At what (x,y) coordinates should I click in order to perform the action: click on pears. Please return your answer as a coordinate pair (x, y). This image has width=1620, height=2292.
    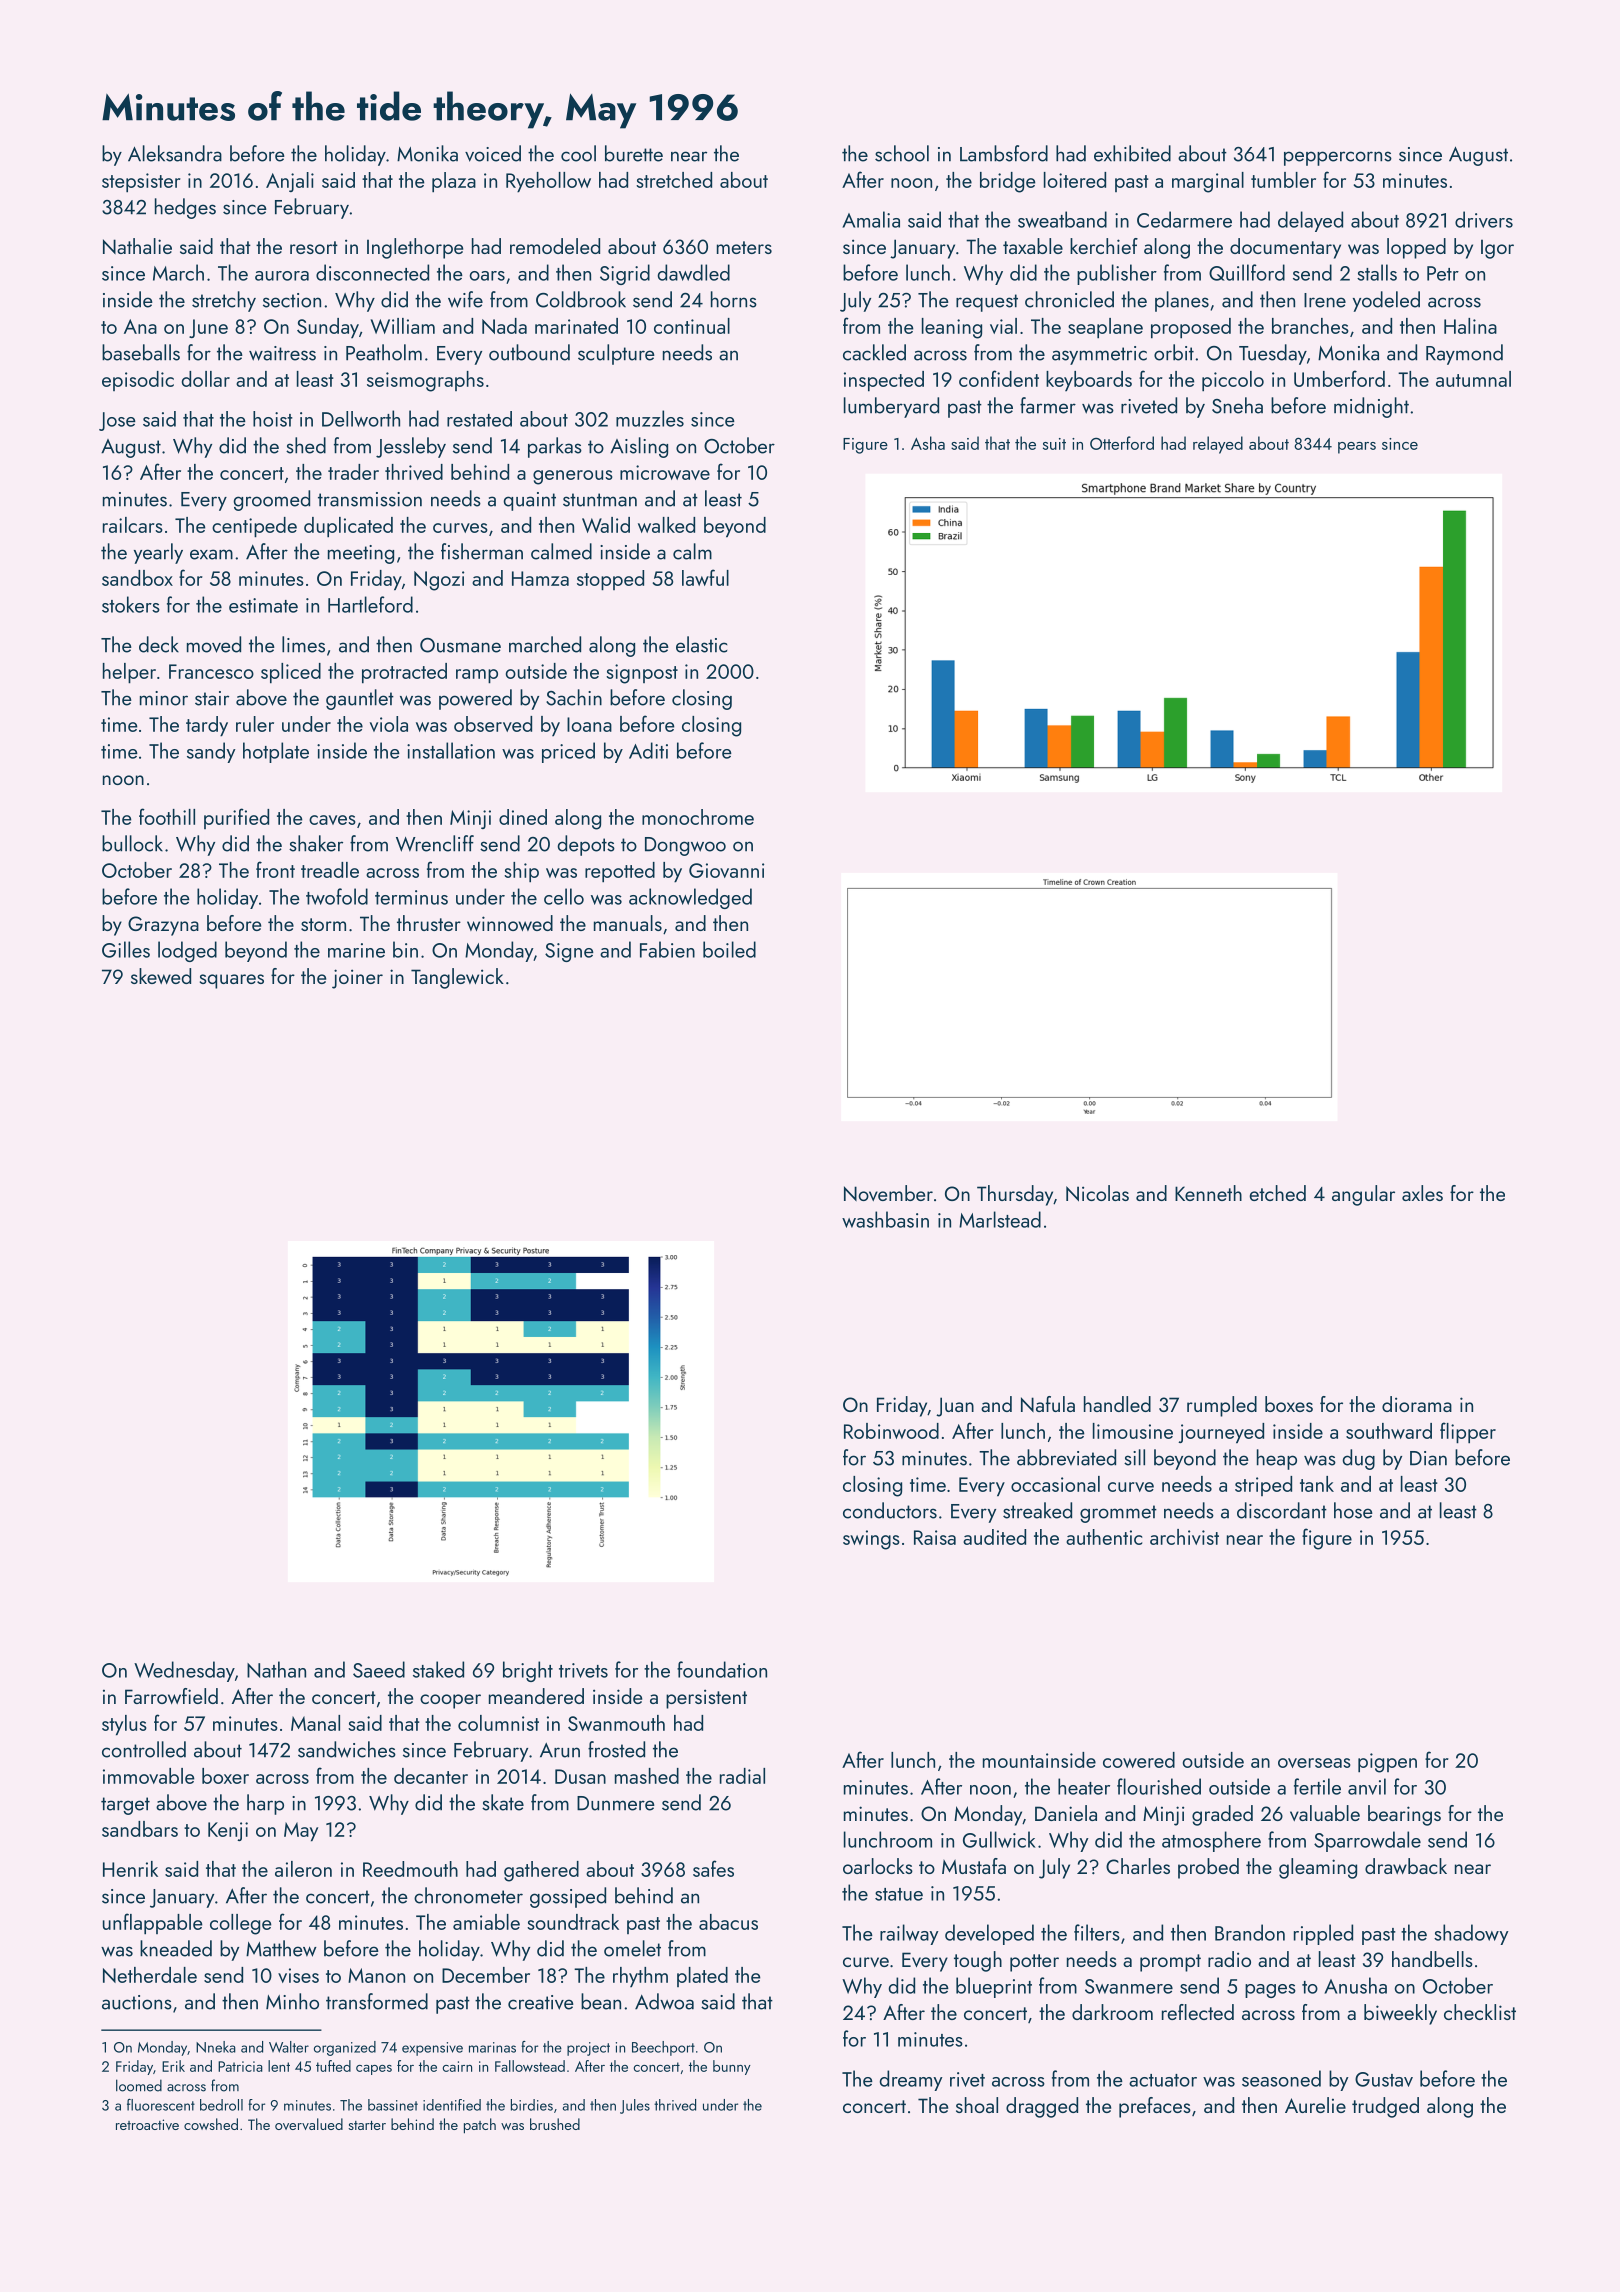
    Looking at the image, I should click on (1357, 448).
